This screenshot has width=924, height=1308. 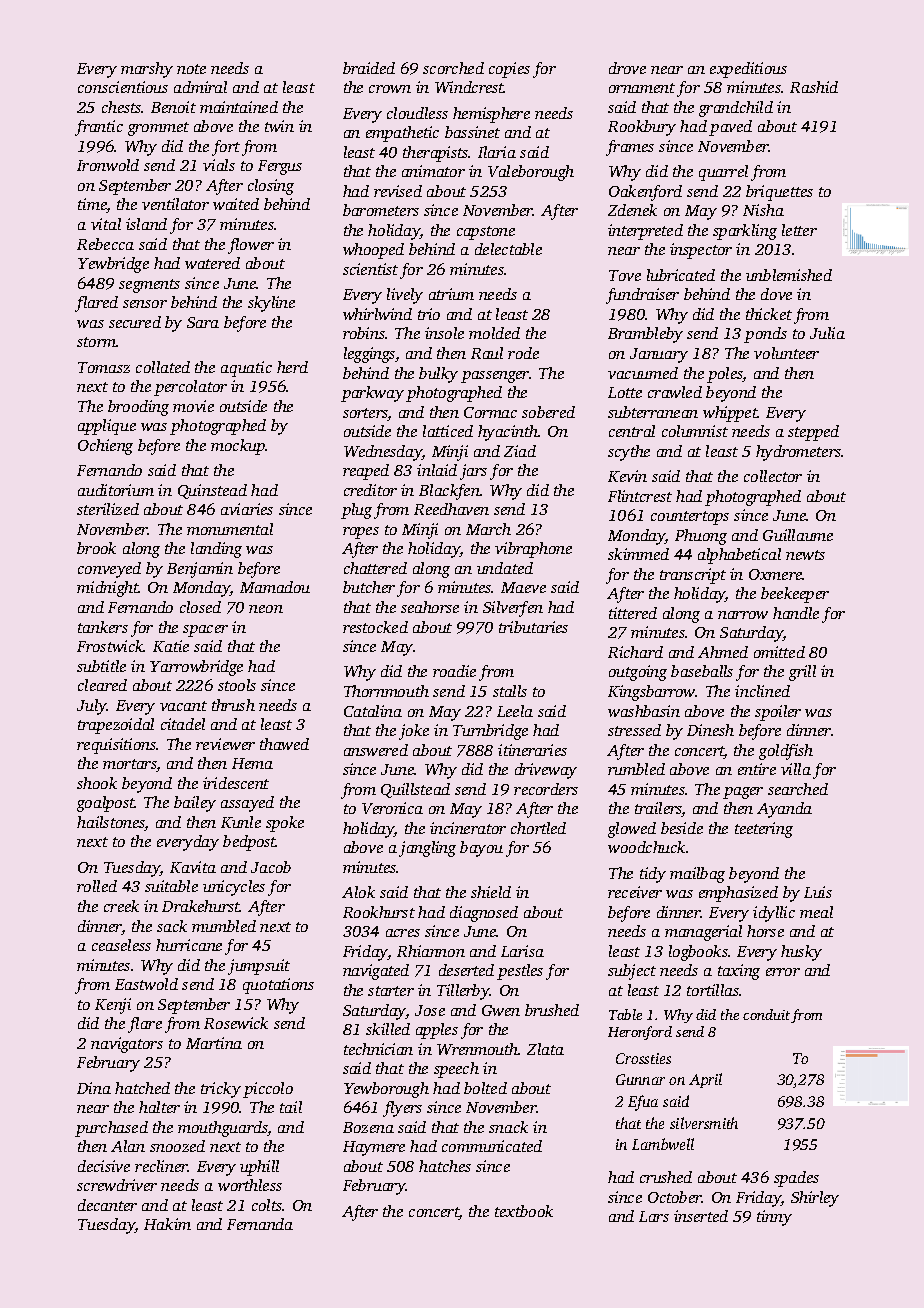 What do you see at coordinates (236, 1023) in the screenshot?
I see `Rosewick` at bounding box center [236, 1023].
